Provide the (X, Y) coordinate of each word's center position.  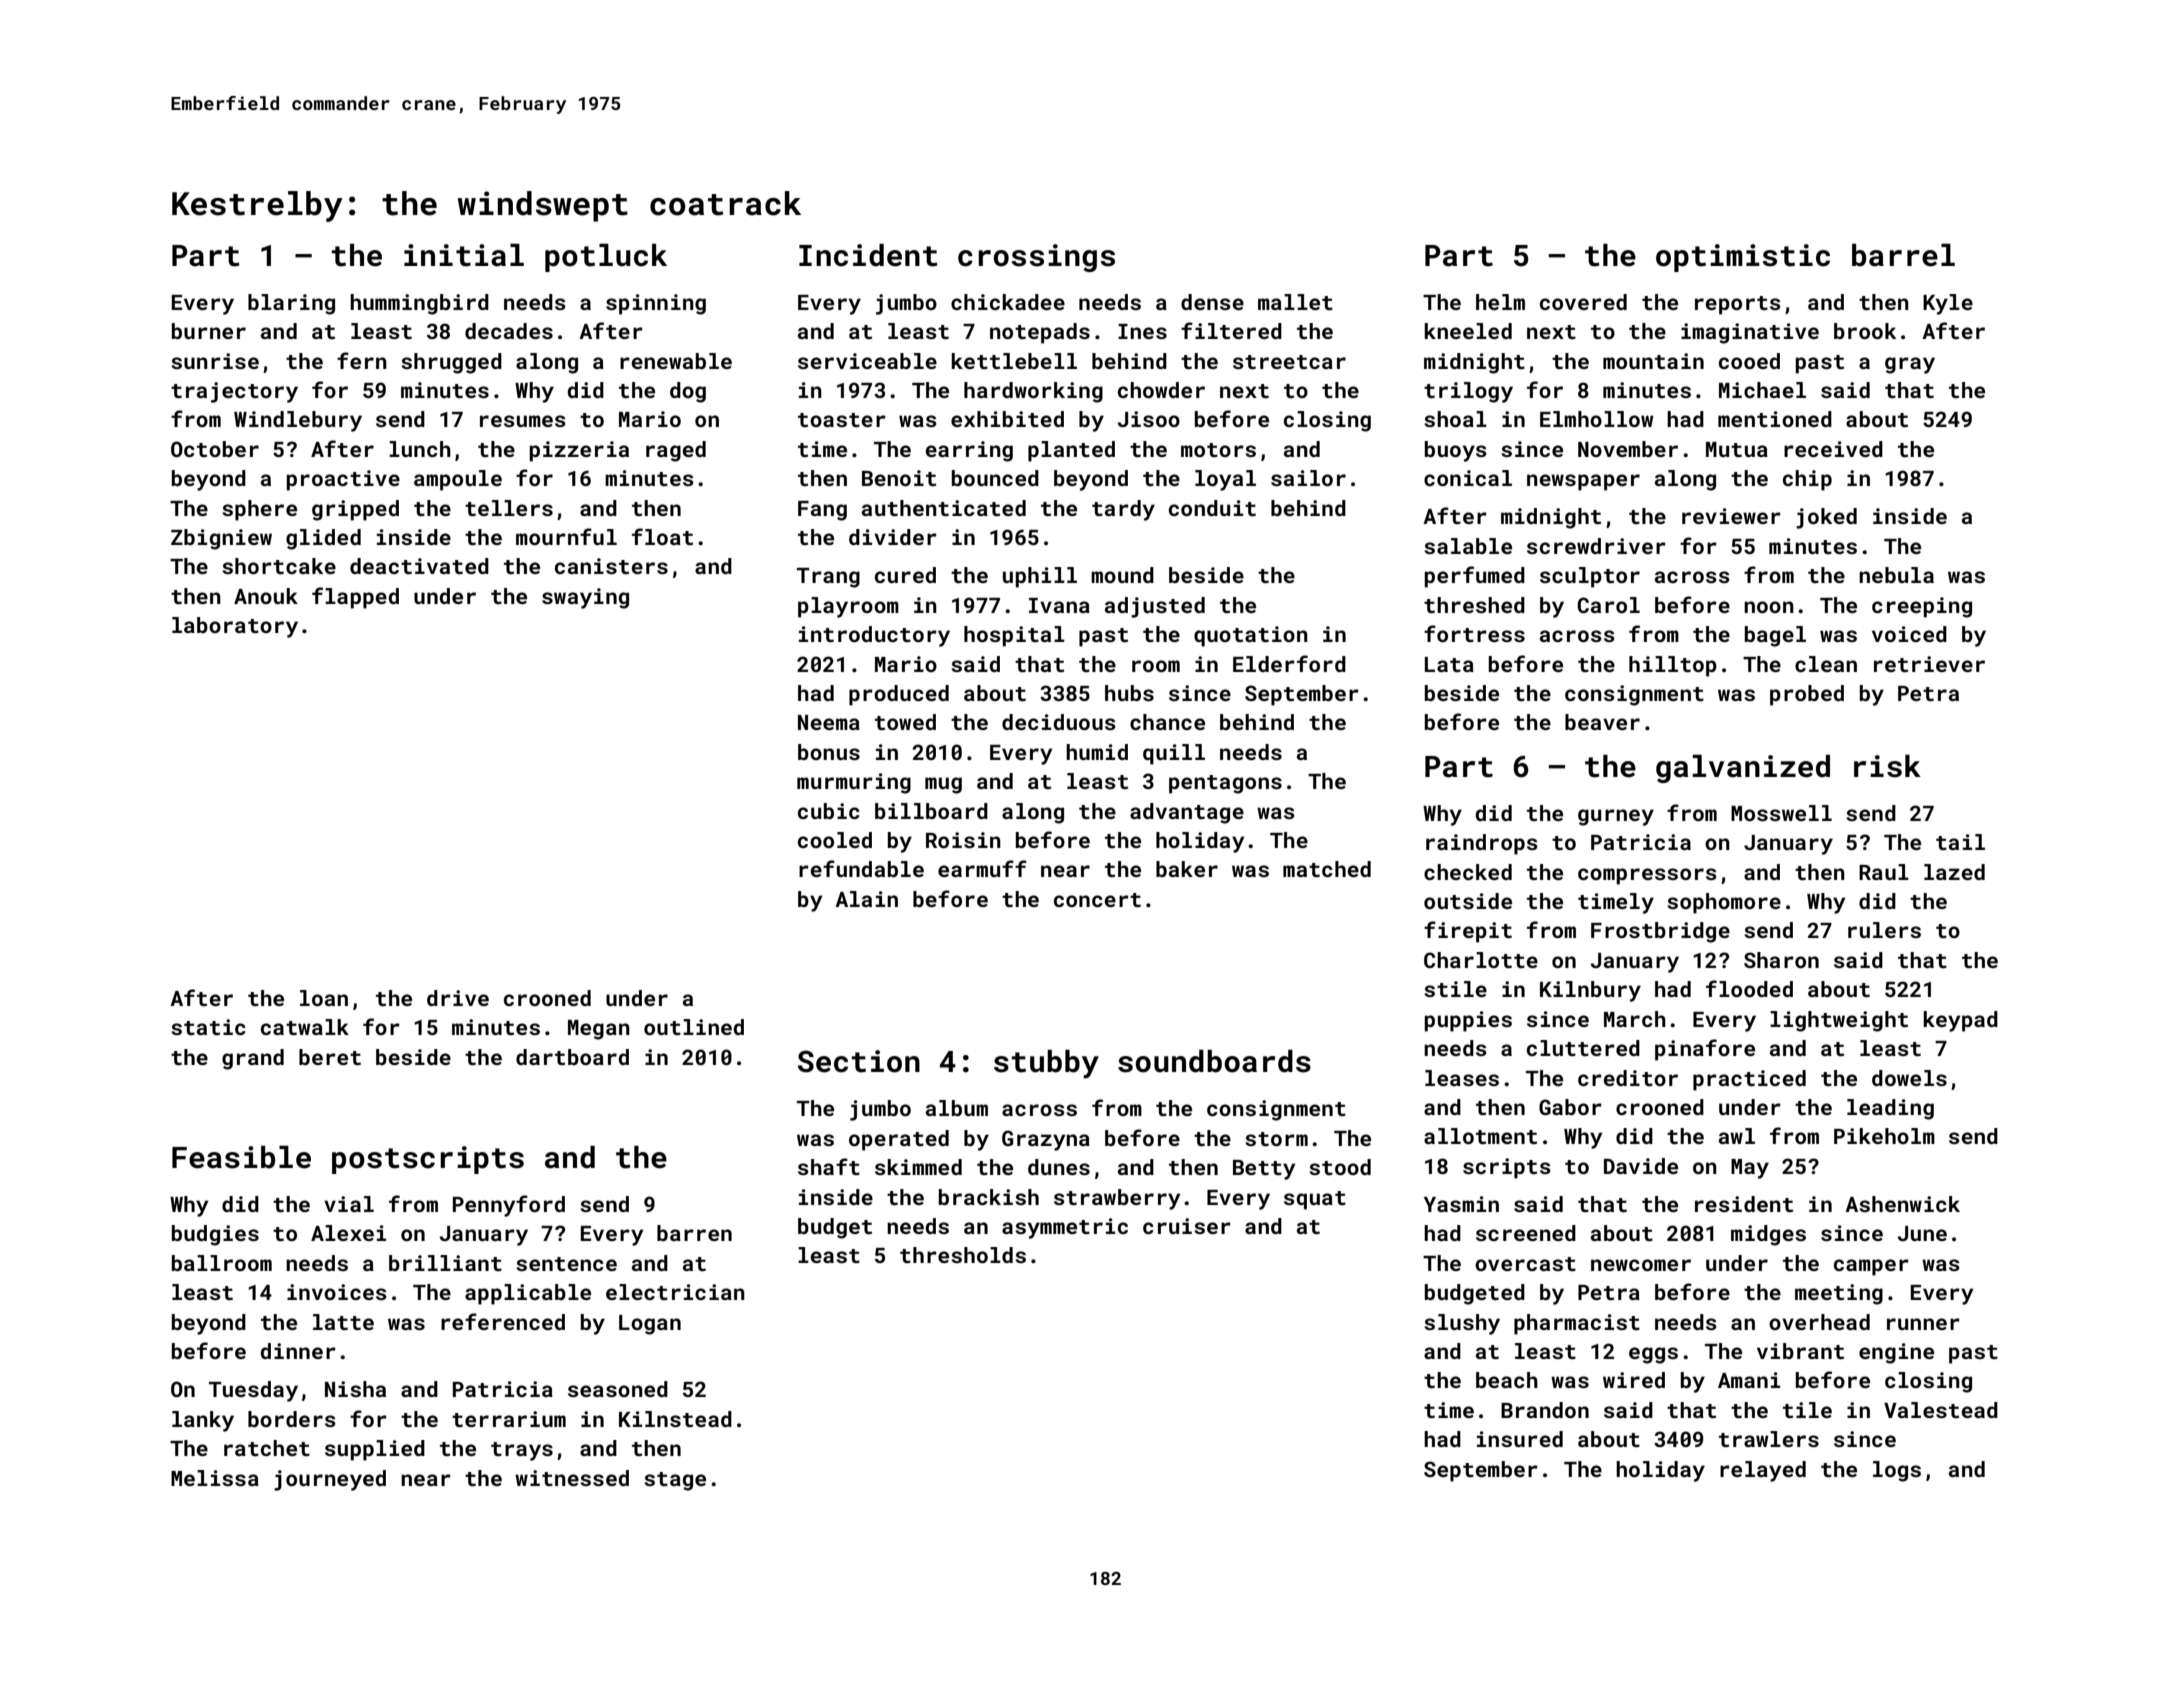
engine (1896, 1353)
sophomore (1724, 903)
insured (1520, 1439)
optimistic (1743, 258)
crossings (1036, 258)
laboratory (235, 627)
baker (1187, 869)
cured (905, 575)
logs (1897, 1471)
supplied (375, 1450)
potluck (606, 258)
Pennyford (509, 1206)
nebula (1896, 575)
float (662, 536)
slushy (1462, 1324)
